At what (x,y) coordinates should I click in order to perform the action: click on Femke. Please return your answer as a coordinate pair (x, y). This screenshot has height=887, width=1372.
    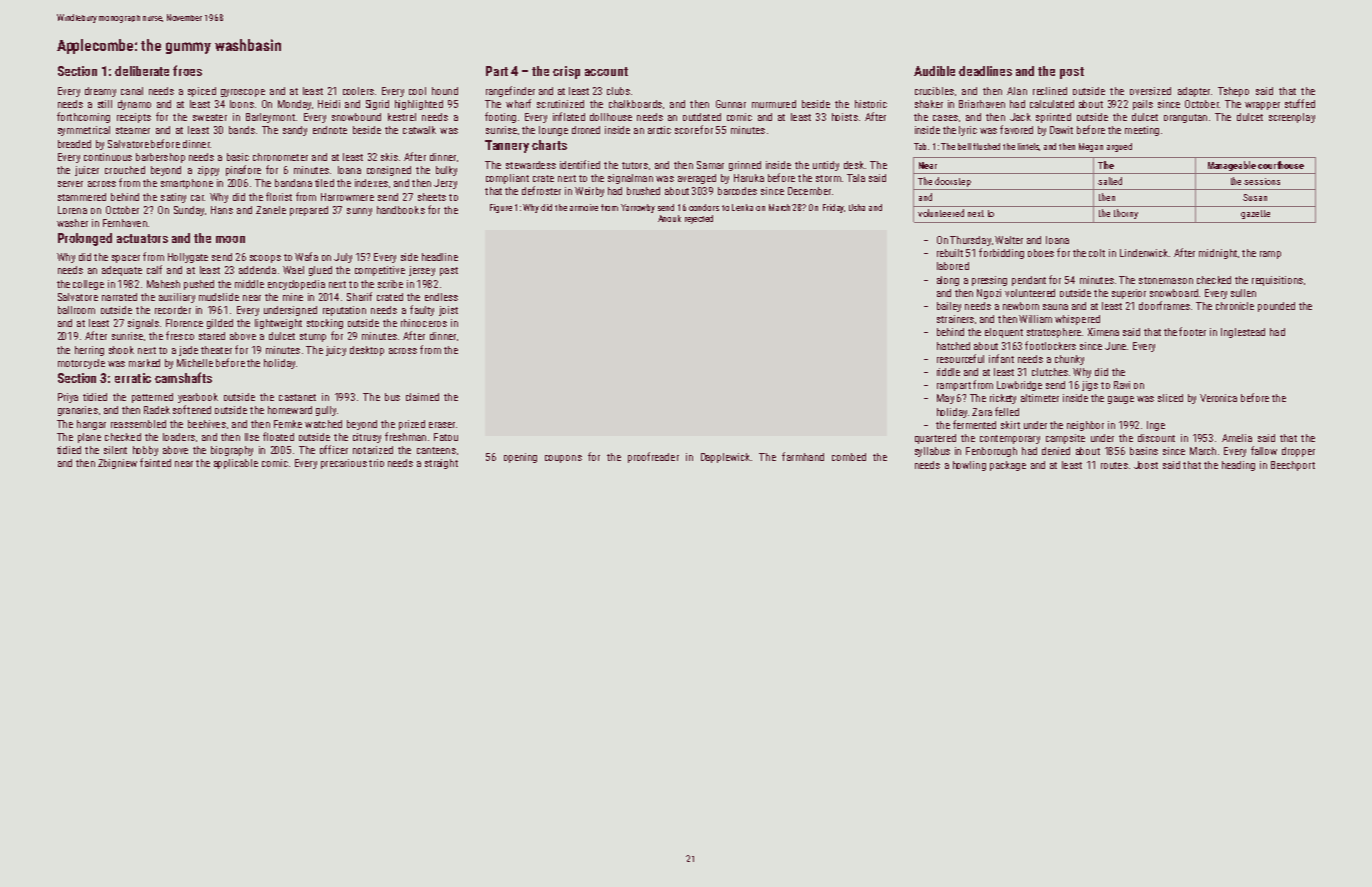
    Looking at the image, I should click on (288, 424).
